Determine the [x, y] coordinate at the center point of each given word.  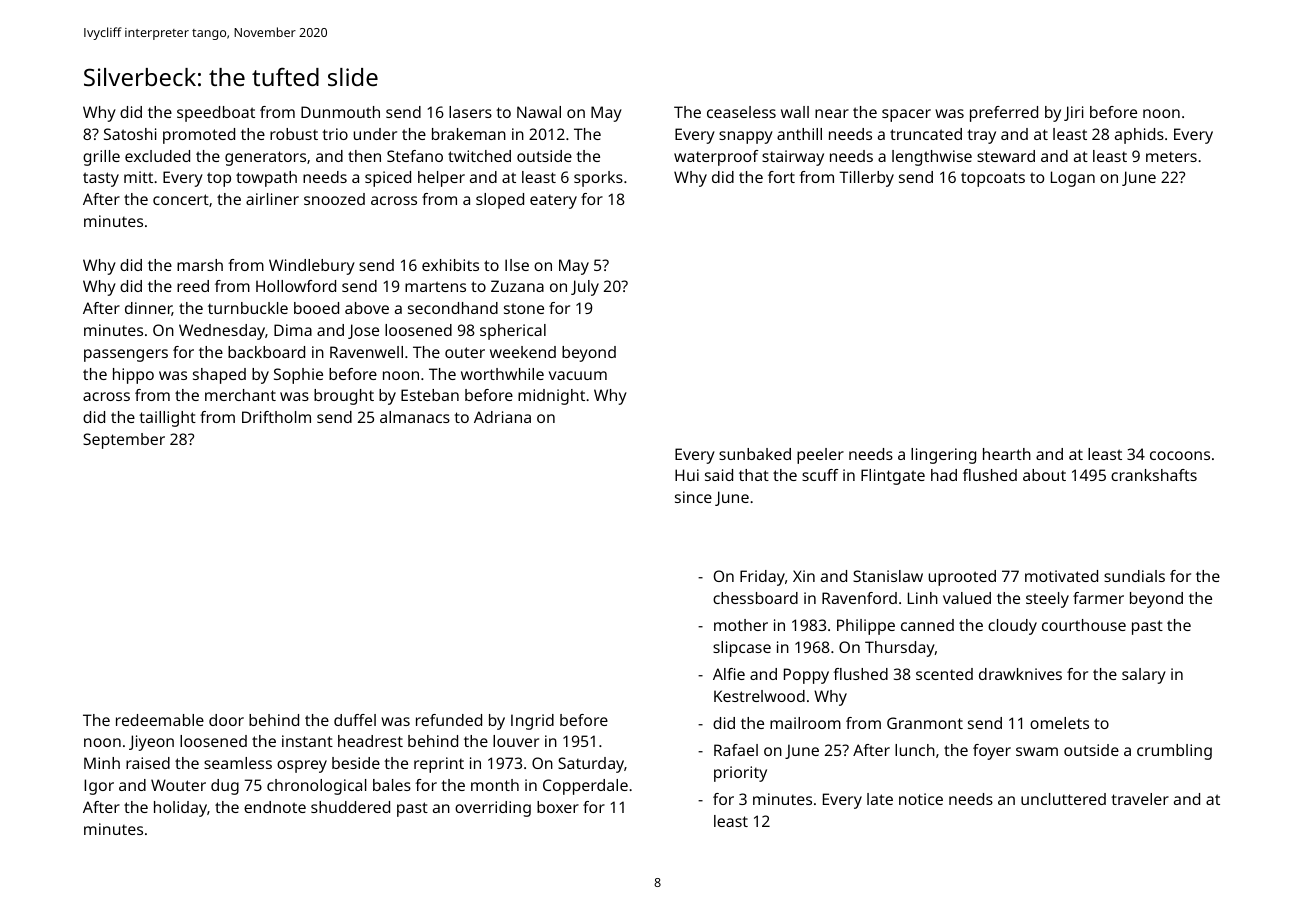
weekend [523, 352]
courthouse [1084, 625]
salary [1144, 676]
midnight [551, 397]
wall [795, 112]
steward [1006, 156]
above [367, 308]
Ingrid [532, 722]
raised [148, 763]
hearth [1007, 454]
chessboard [755, 598]
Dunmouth [340, 112]
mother [741, 625]
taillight [167, 419]
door [226, 720]
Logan [1073, 179]
